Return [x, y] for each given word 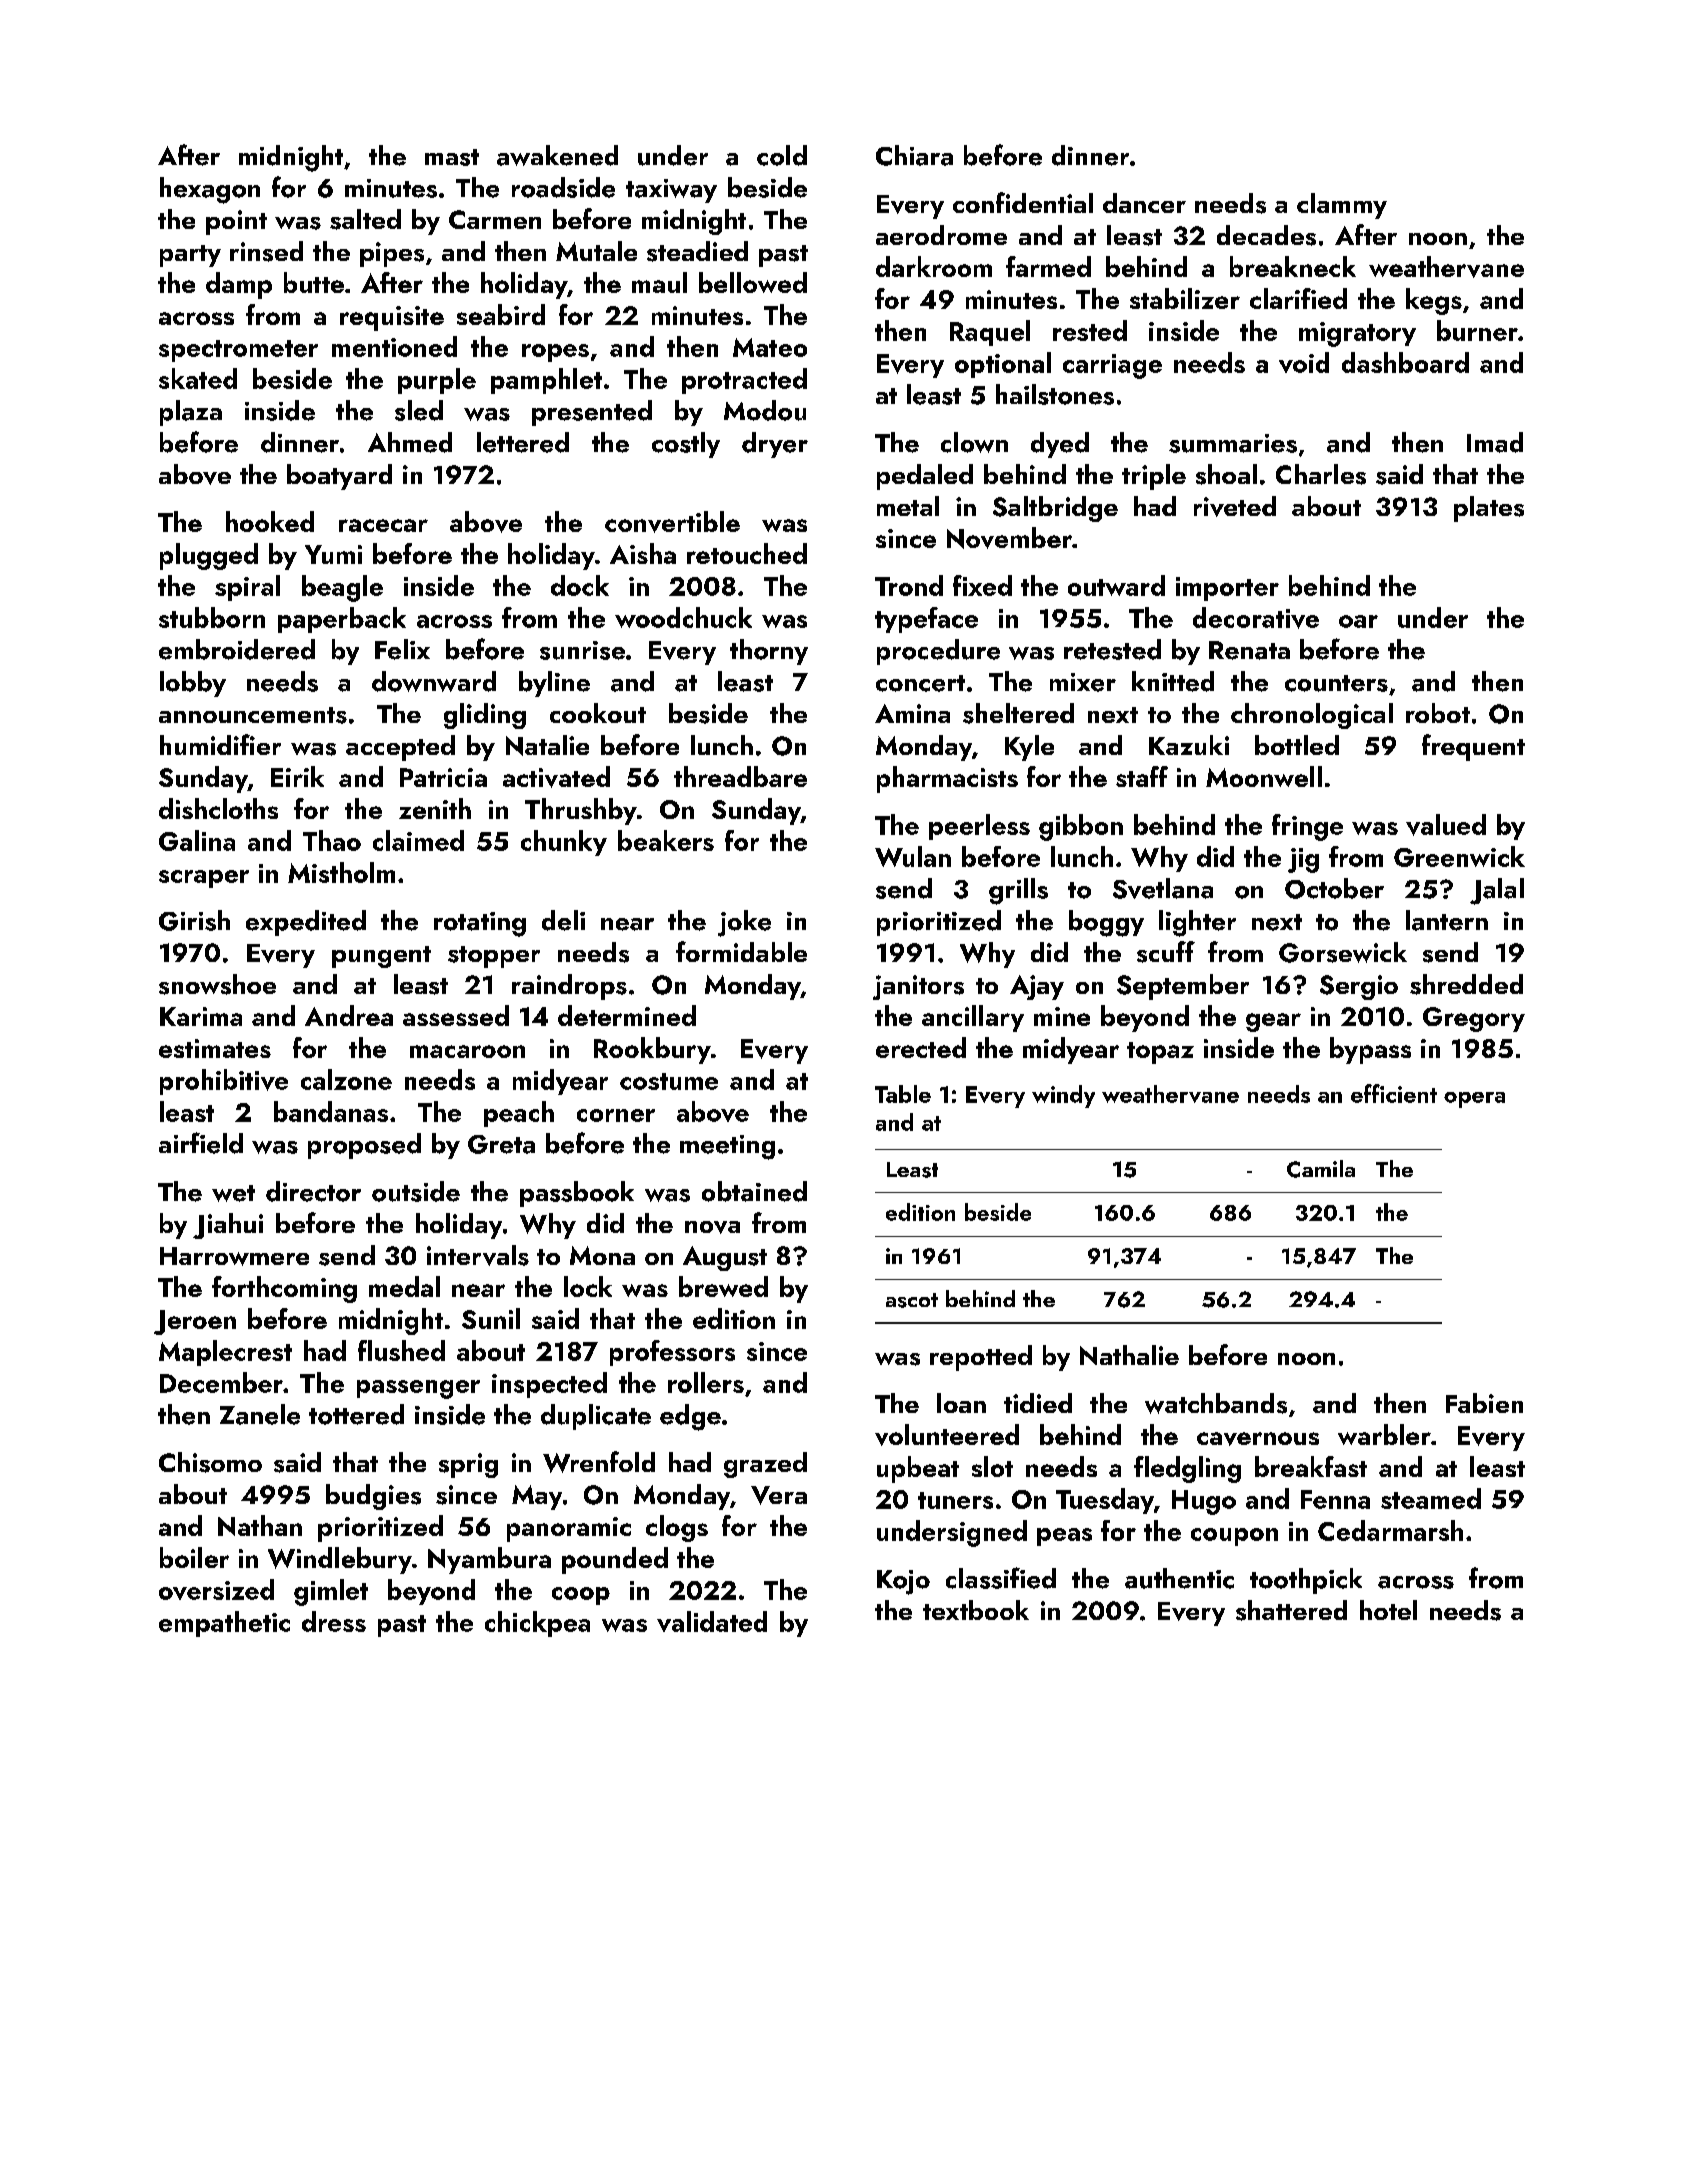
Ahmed [410, 442]
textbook [976, 1610]
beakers [666, 840]
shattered [1291, 1610]
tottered [356, 1414]
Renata [1249, 650]
